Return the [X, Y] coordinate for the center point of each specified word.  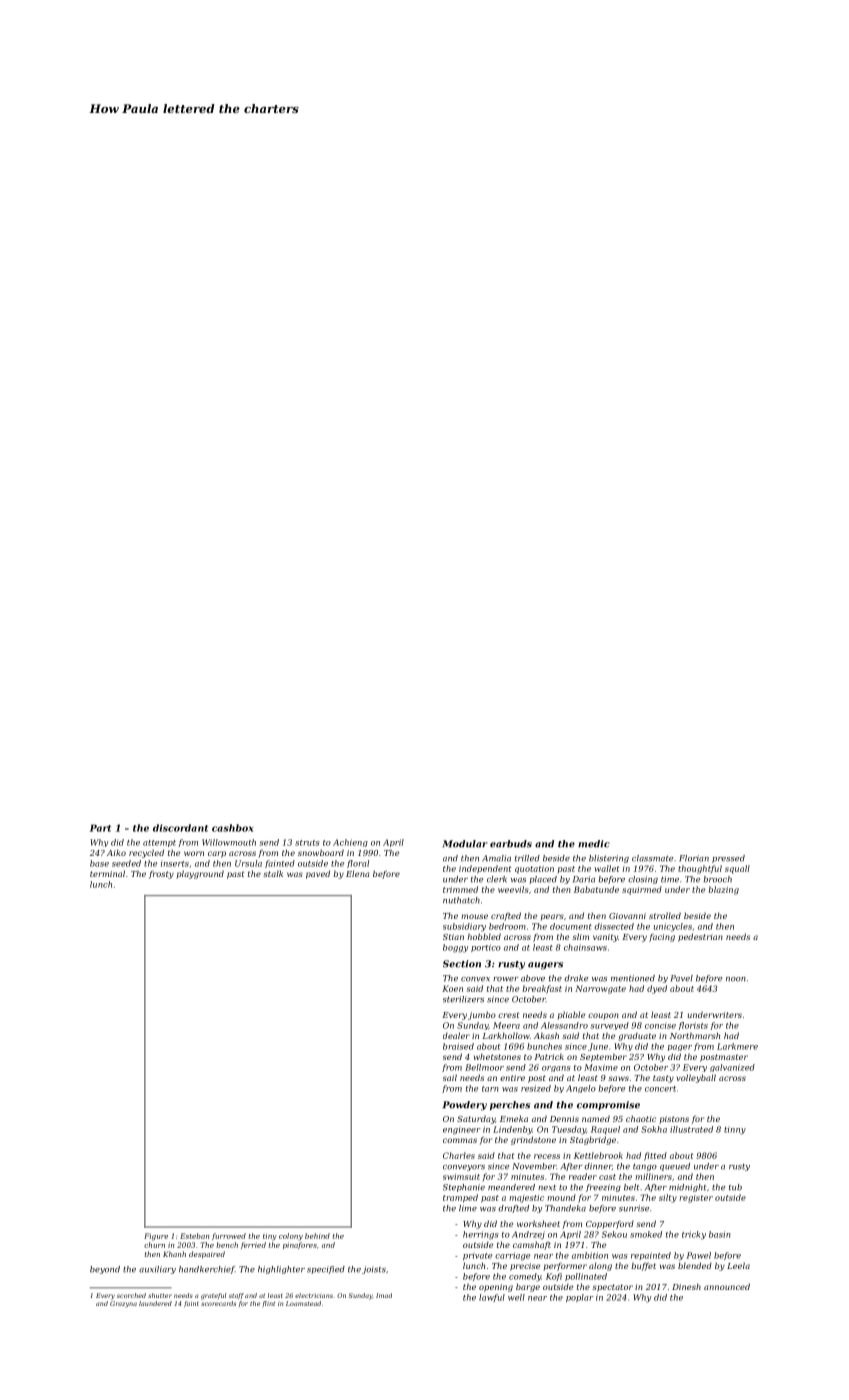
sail [450, 1077]
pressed [728, 859]
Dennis [564, 1119]
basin [720, 1234]
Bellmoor [484, 1067]
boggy [455, 948]
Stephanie [464, 1188]
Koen [452, 988]
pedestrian [700, 937]
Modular [465, 844]
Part [100, 828]
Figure [156, 1237]
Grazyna [123, 1304]
